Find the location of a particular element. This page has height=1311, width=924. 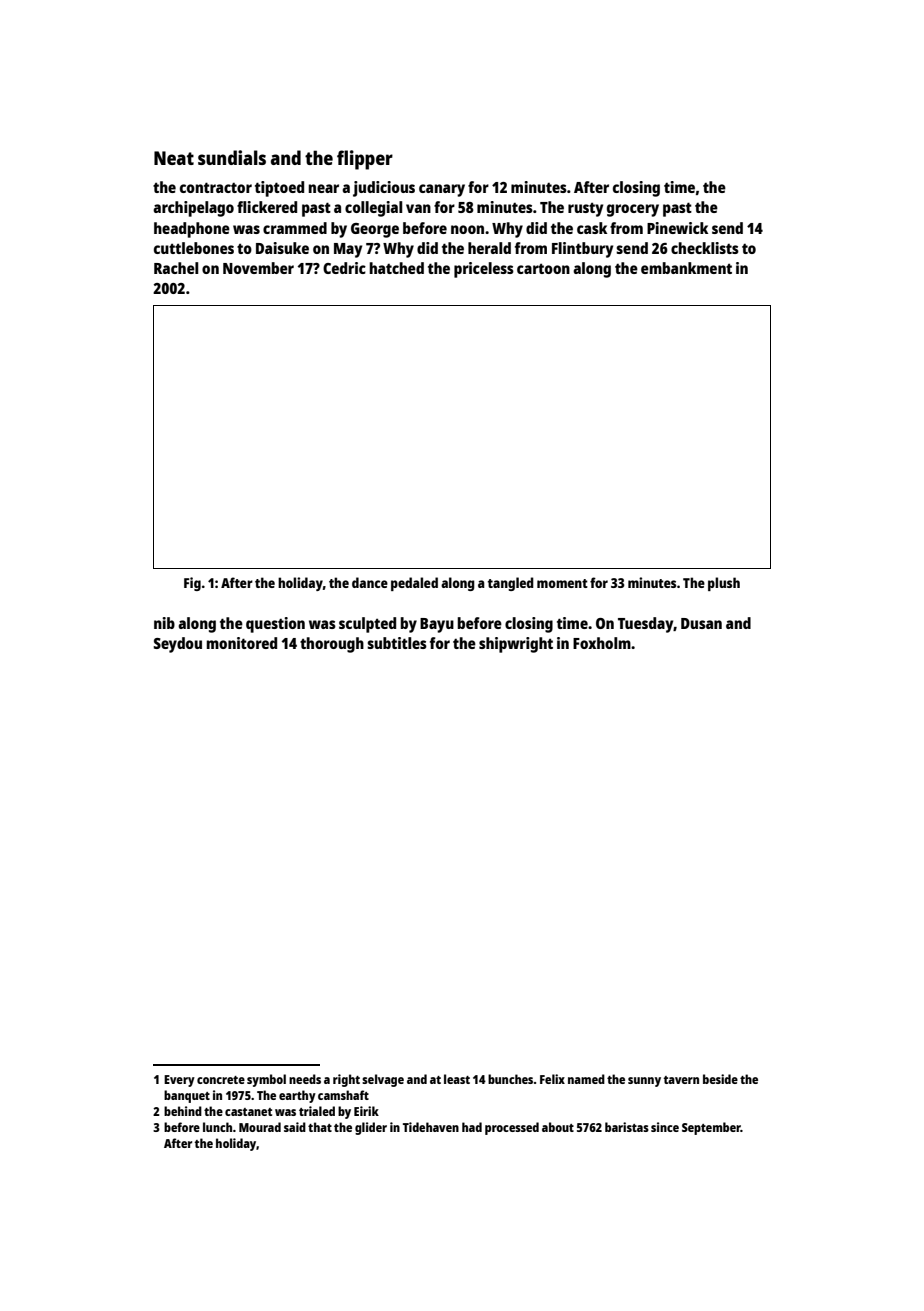

plush is located at coordinates (724, 584).
